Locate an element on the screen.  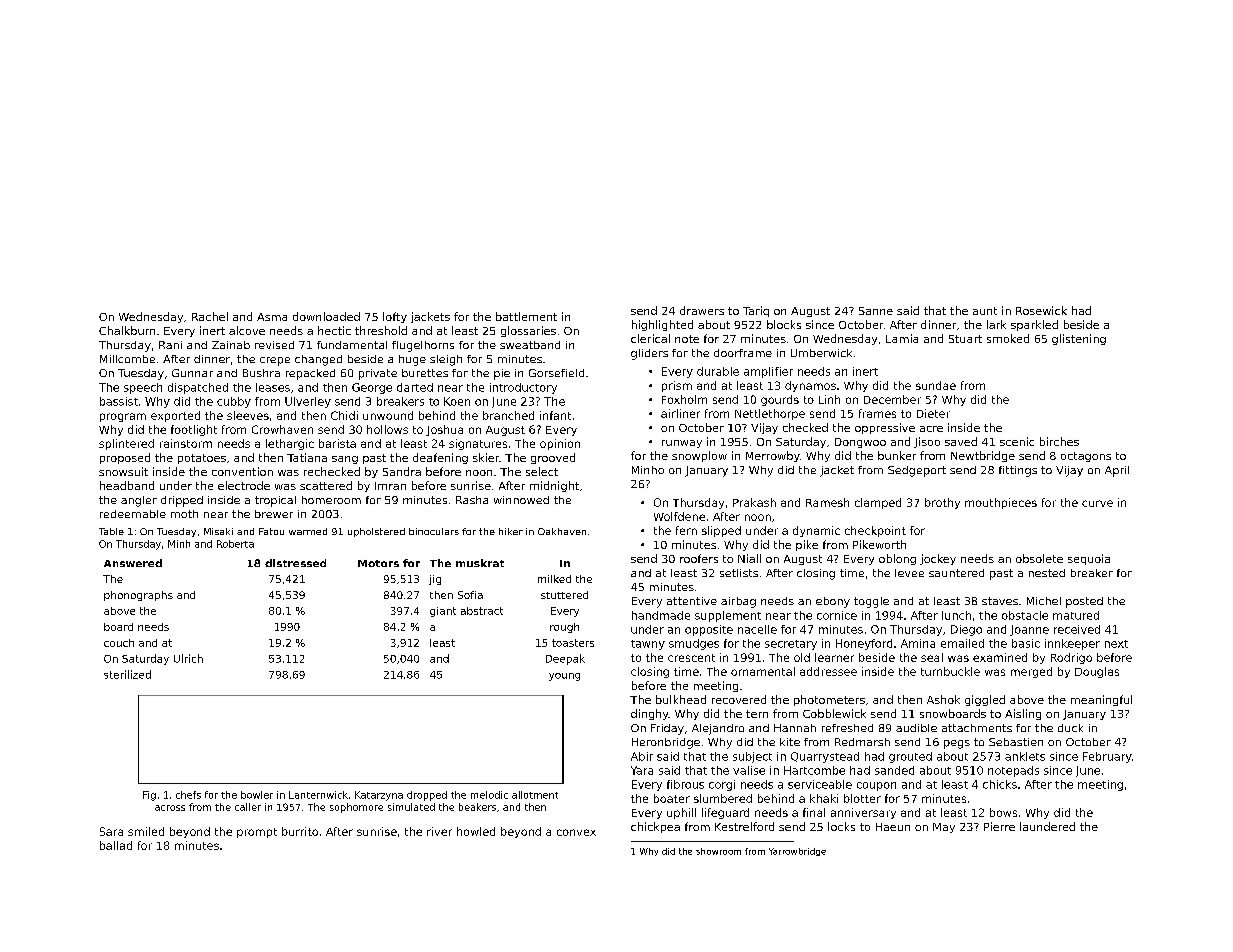
sweatband is located at coordinates (530, 345).
